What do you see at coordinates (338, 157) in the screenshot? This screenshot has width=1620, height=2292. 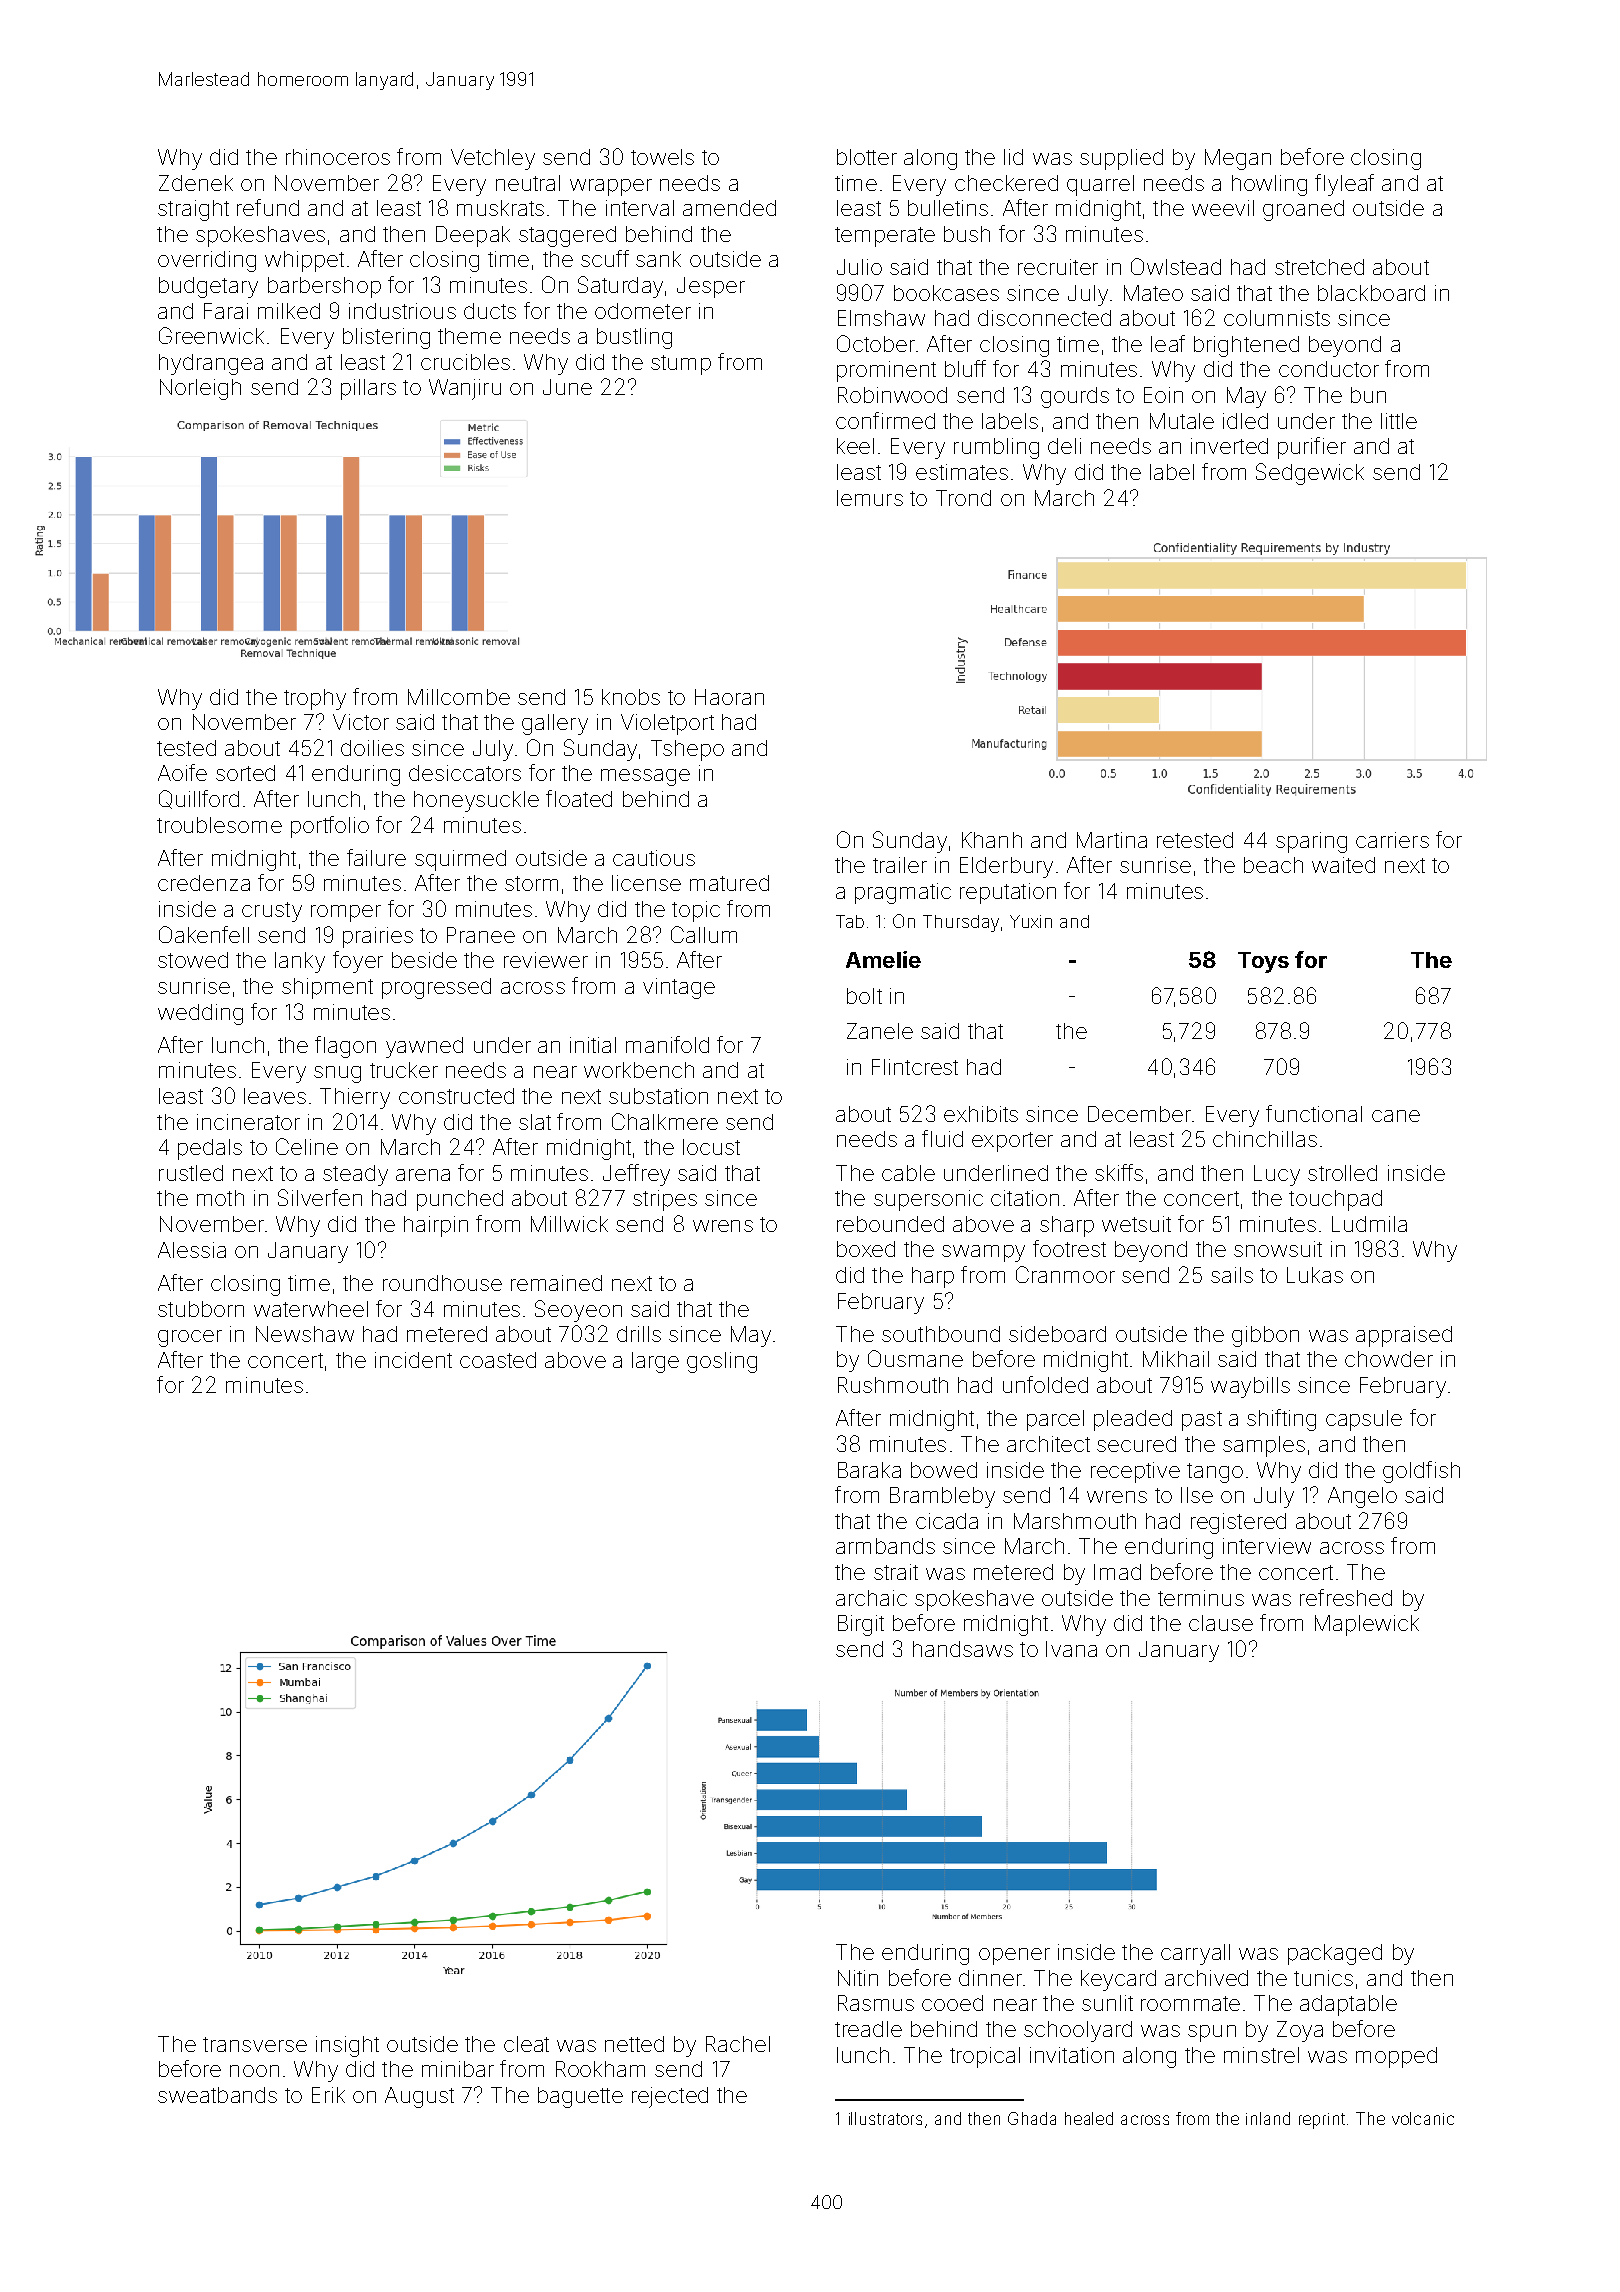 I see `rhinoceros` at bounding box center [338, 157].
